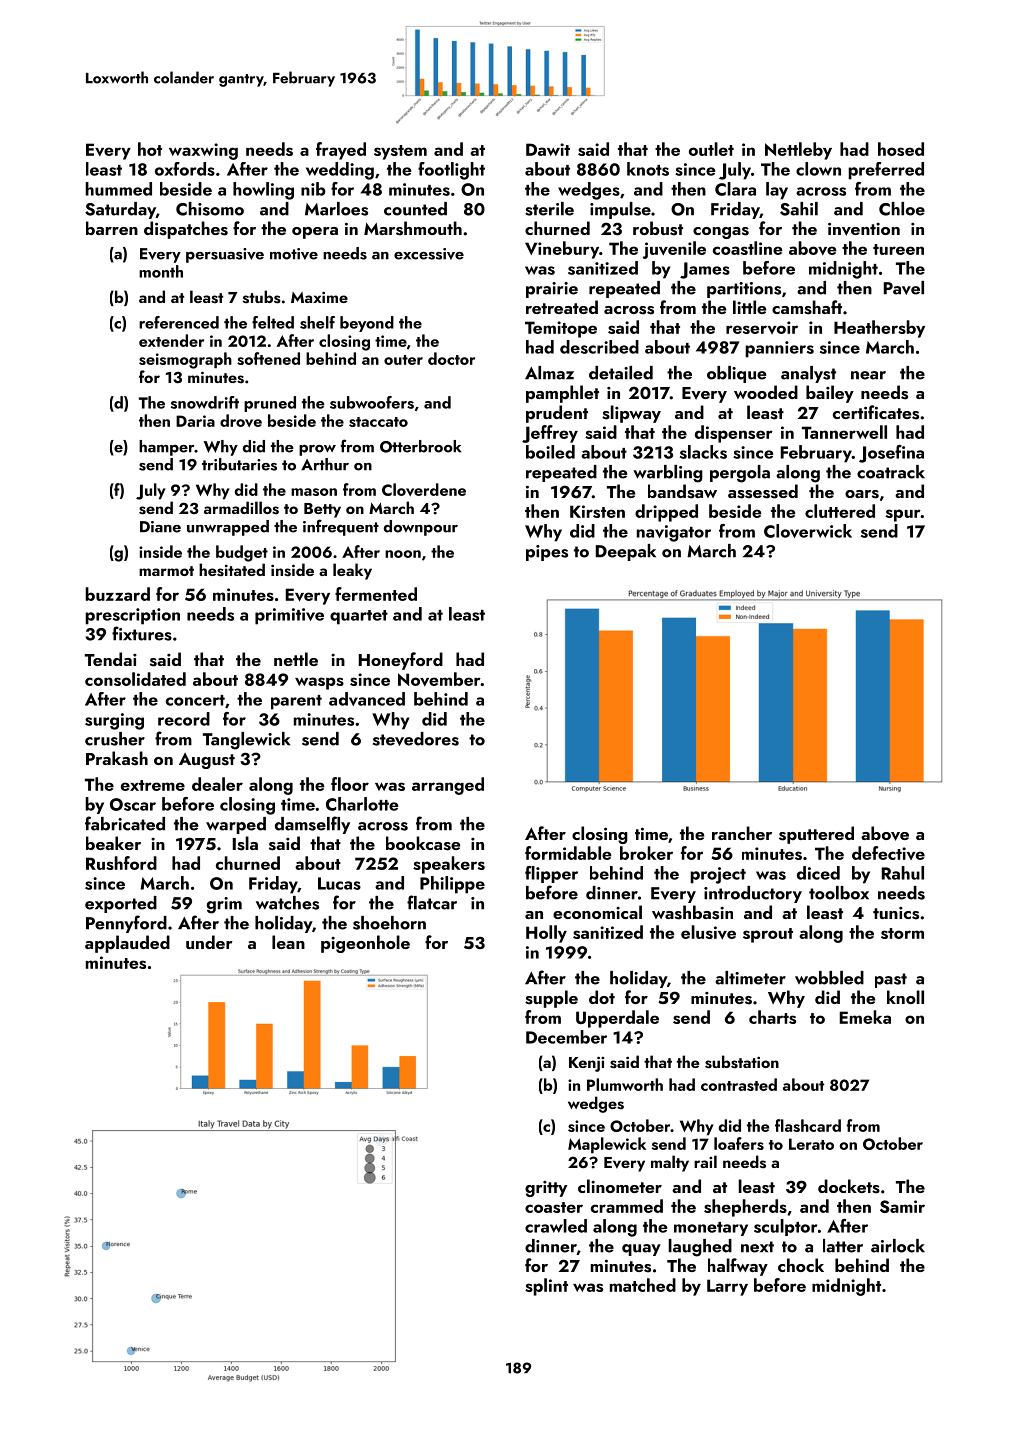 The image size is (1010, 1434). I want to click on applauded, so click(127, 944).
